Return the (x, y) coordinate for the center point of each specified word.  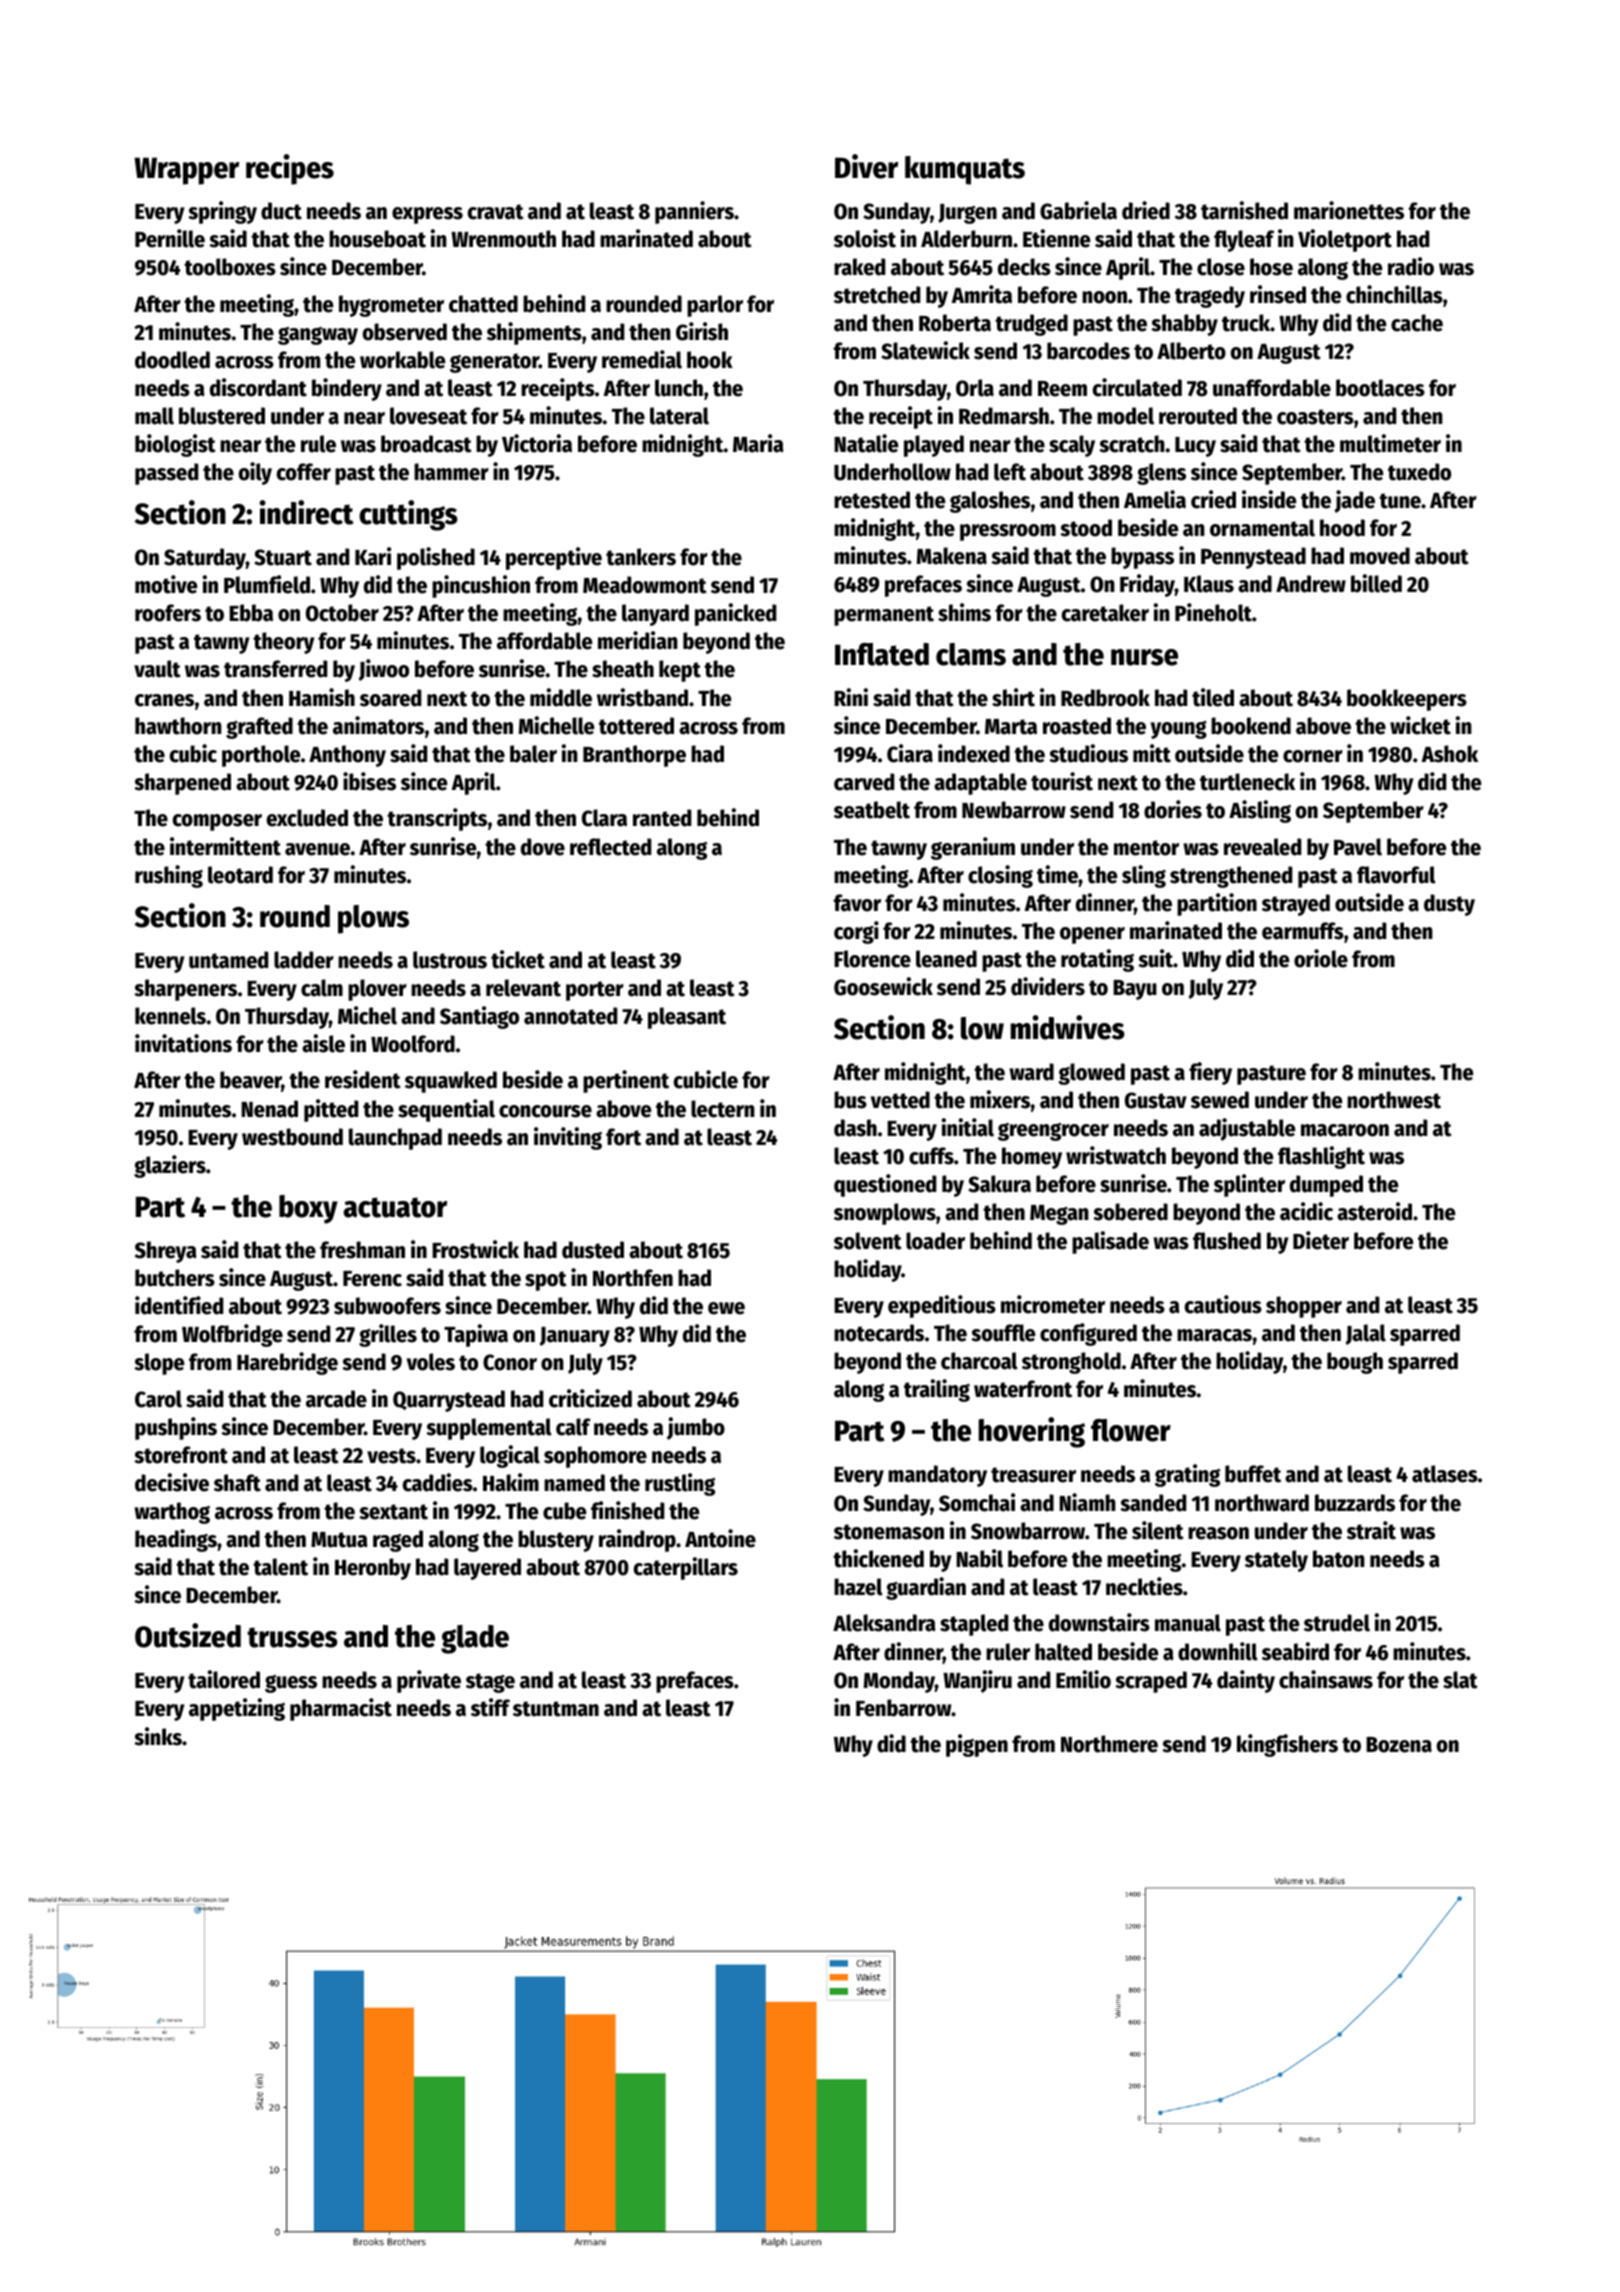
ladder (304, 960)
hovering (1031, 1432)
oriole (1321, 958)
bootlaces (1380, 388)
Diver (866, 166)
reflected (610, 847)
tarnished (1244, 210)
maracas (1214, 1335)
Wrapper (186, 171)
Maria (758, 443)
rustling (680, 1484)
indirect (307, 512)
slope (159, 1364)
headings (176, 1540)
